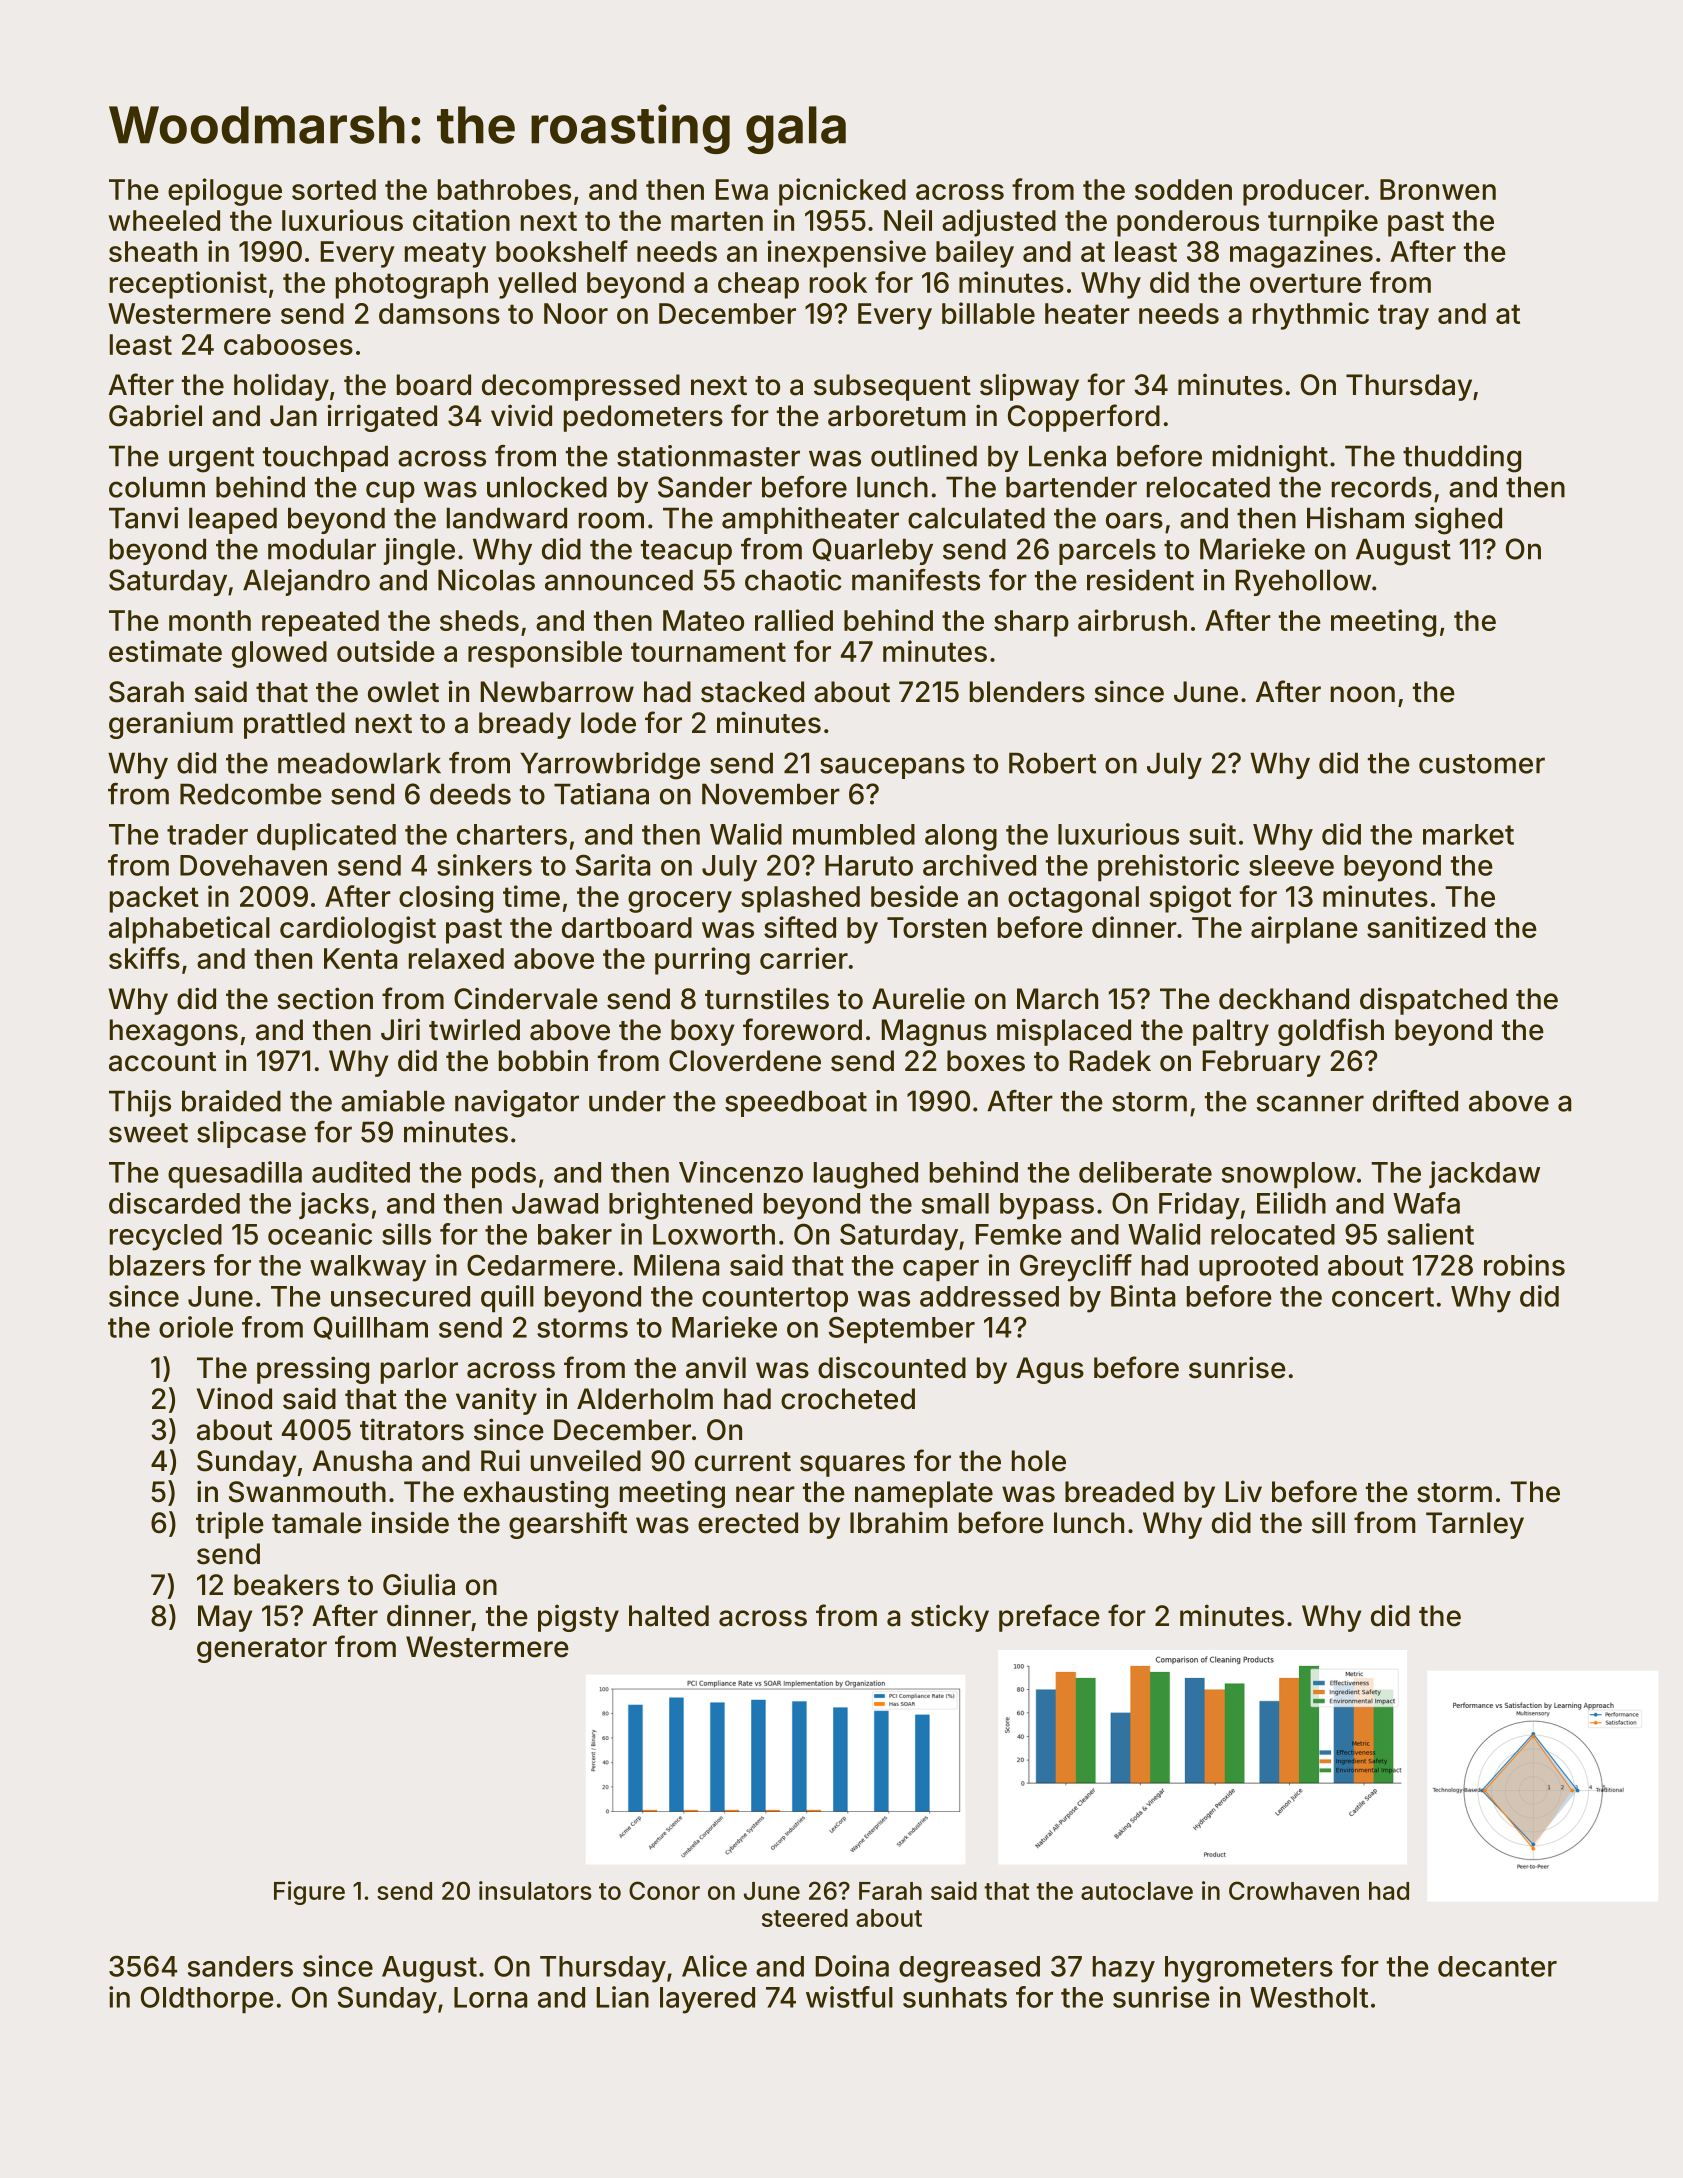 This screenshot has width=1683, height=2178. Describe the element at coordinates (1303, 192) in the screenshot. I see `producer` at that location.
